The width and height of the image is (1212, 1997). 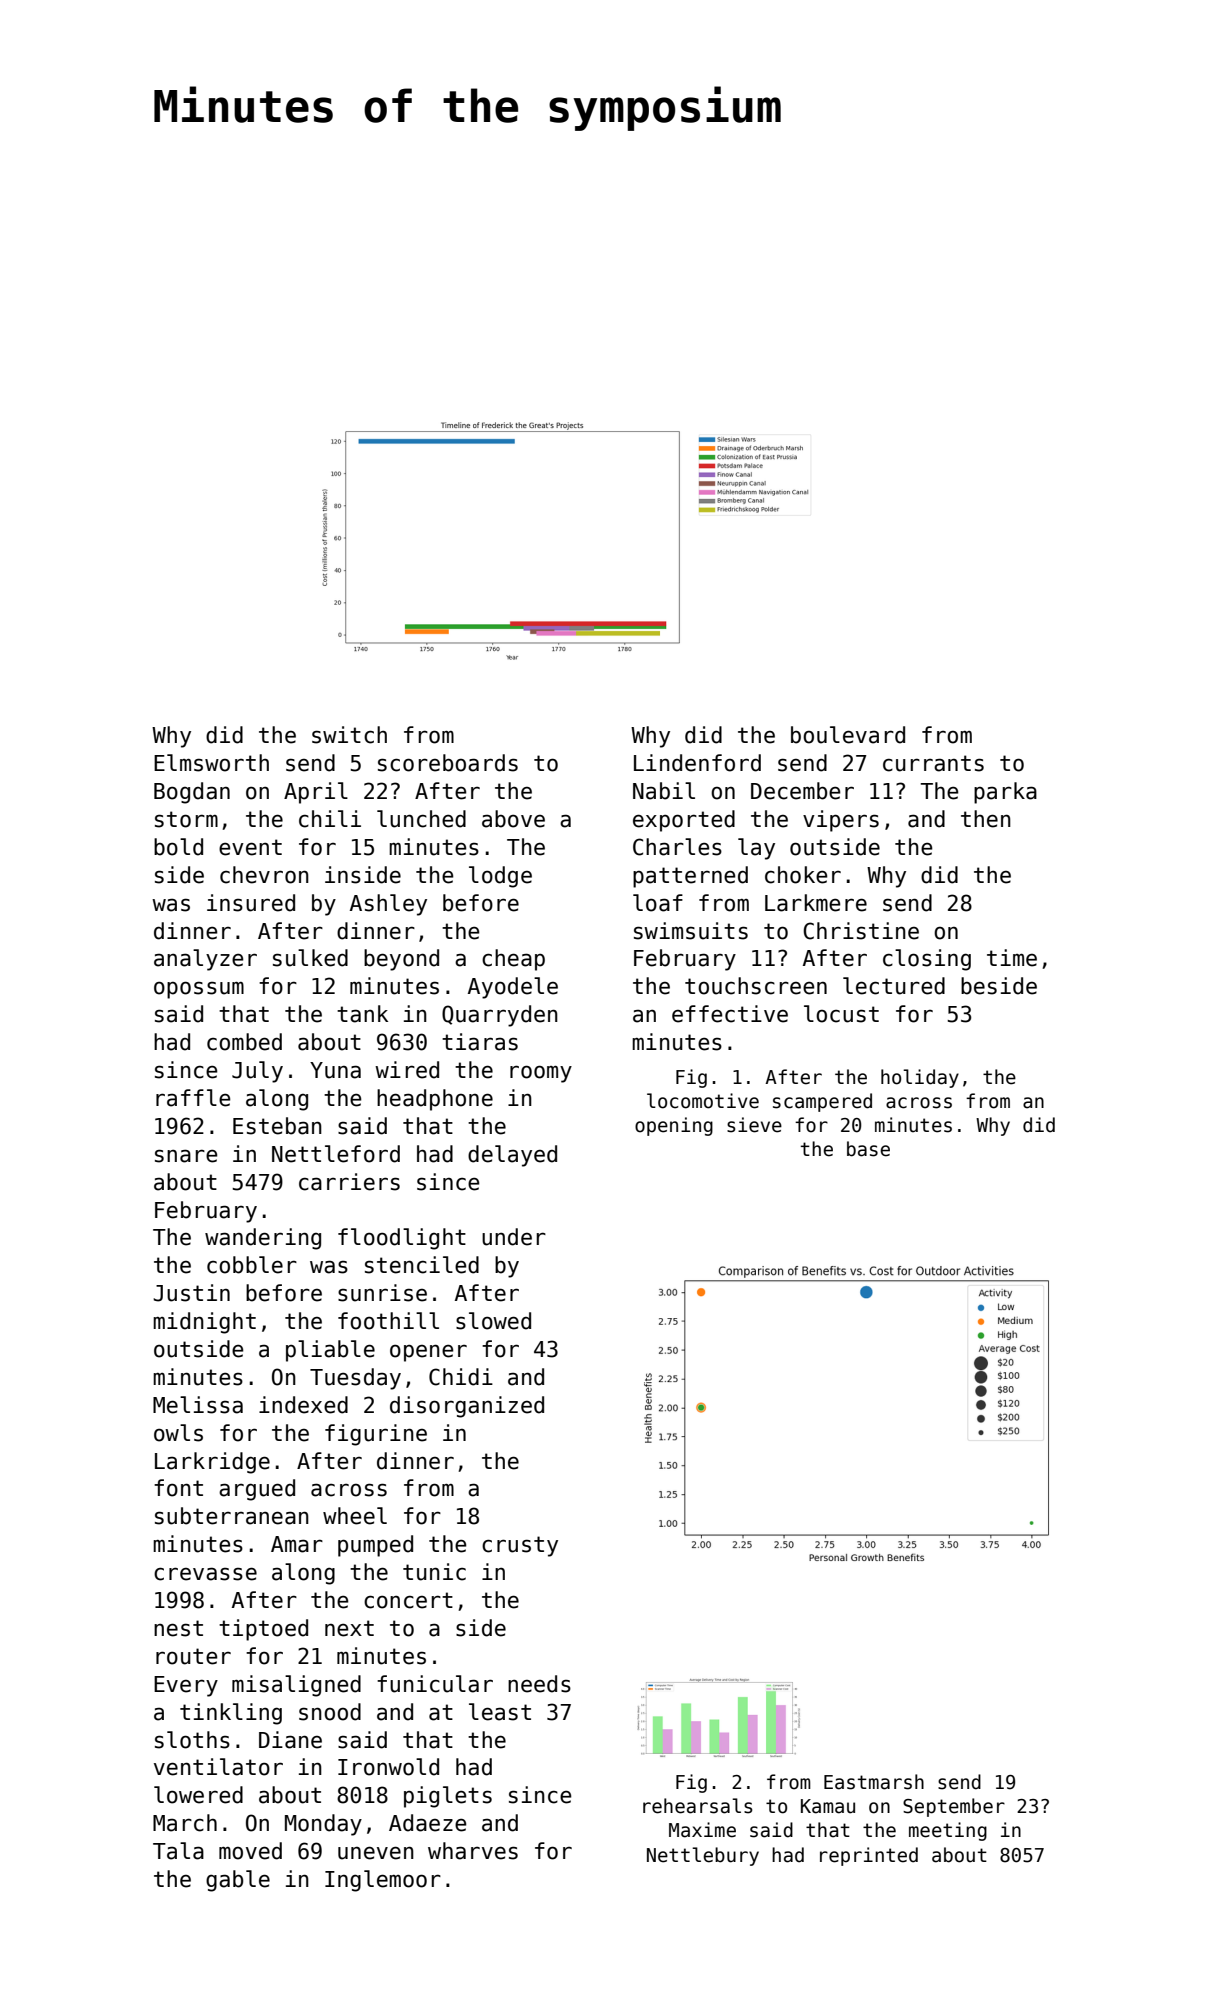 I want to click on swimsuits, so click(x=691, y=931).
